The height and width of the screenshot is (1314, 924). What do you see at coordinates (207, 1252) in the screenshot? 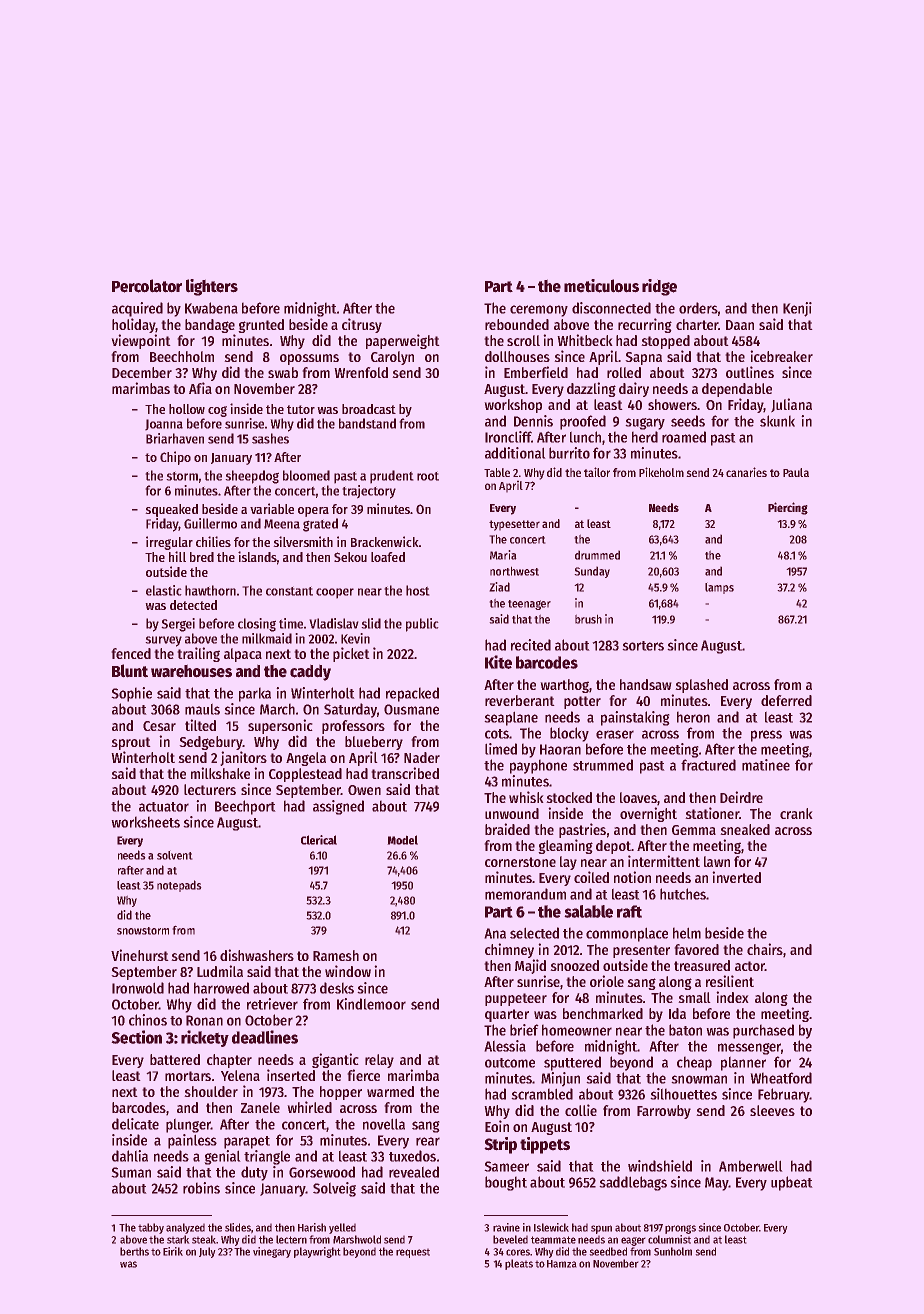
I see `July` at bounding box center [207, 1252].
